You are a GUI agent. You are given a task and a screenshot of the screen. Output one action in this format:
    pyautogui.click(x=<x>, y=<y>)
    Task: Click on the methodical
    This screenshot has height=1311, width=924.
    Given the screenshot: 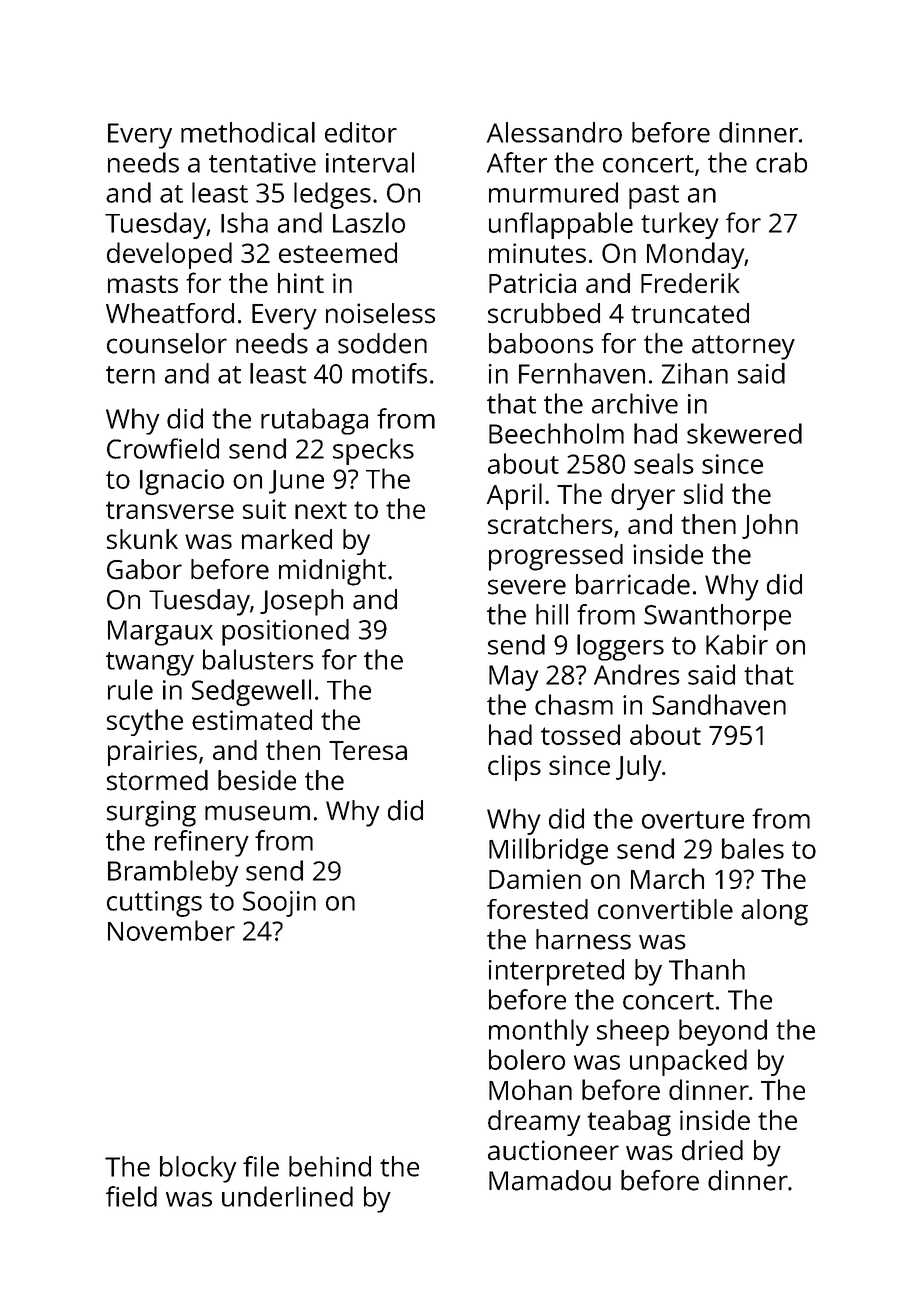 What is the action you would take?
    pyautogui.click(x=248, y=132)
